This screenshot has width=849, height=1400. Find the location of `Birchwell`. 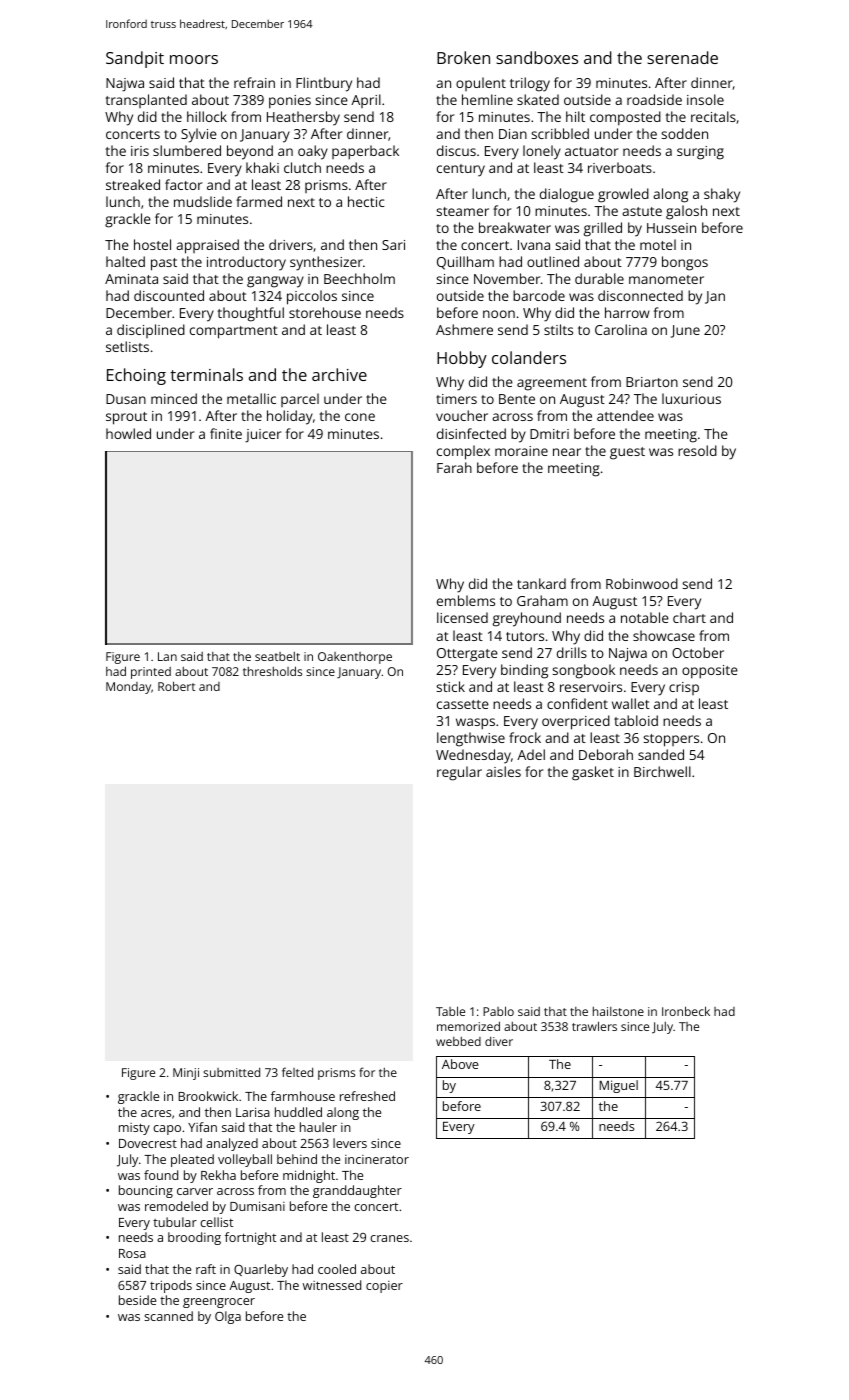

Birchwell is located at coordinates (662, 771).
